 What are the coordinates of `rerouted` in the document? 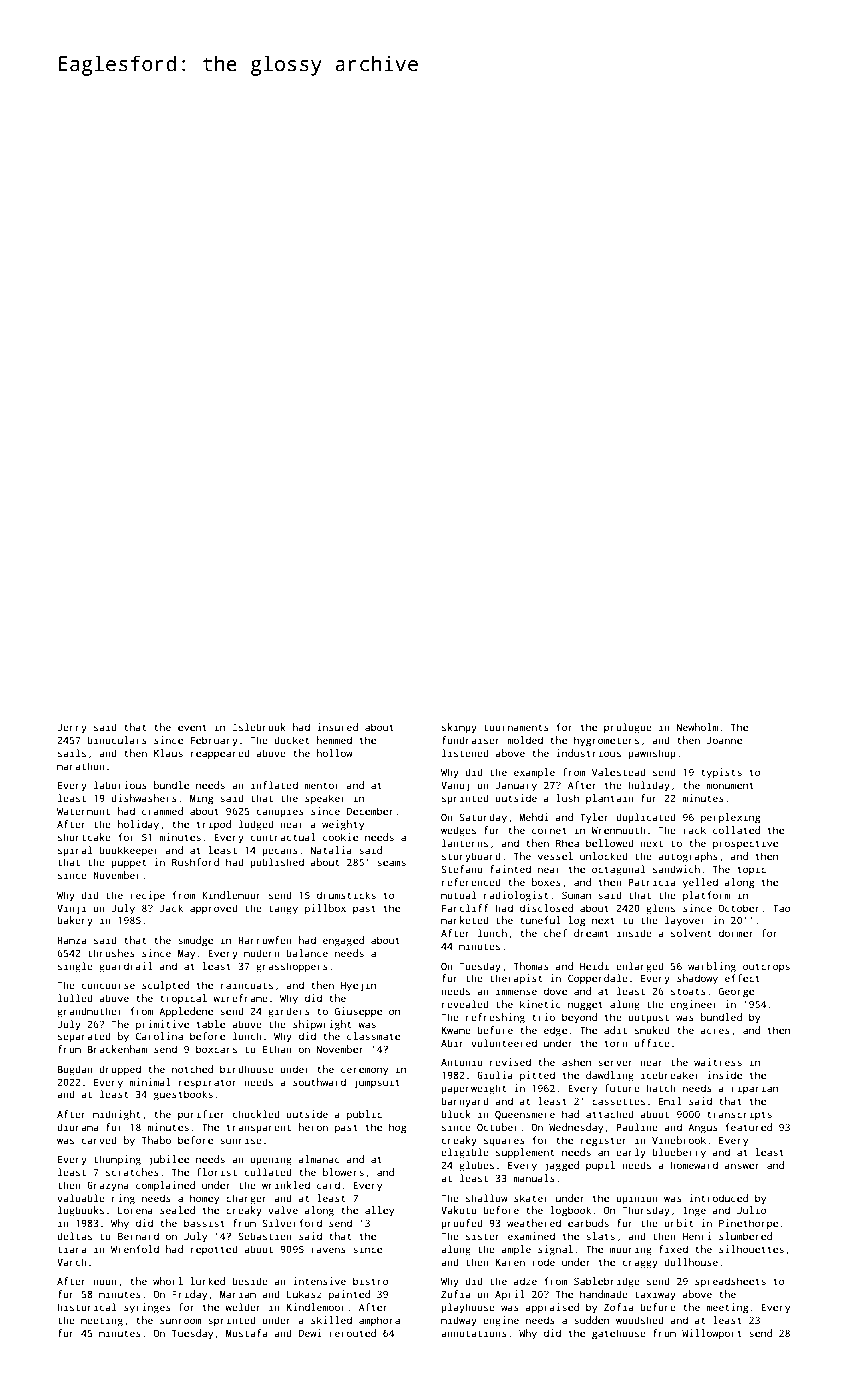 It's located at (352, 1333).
